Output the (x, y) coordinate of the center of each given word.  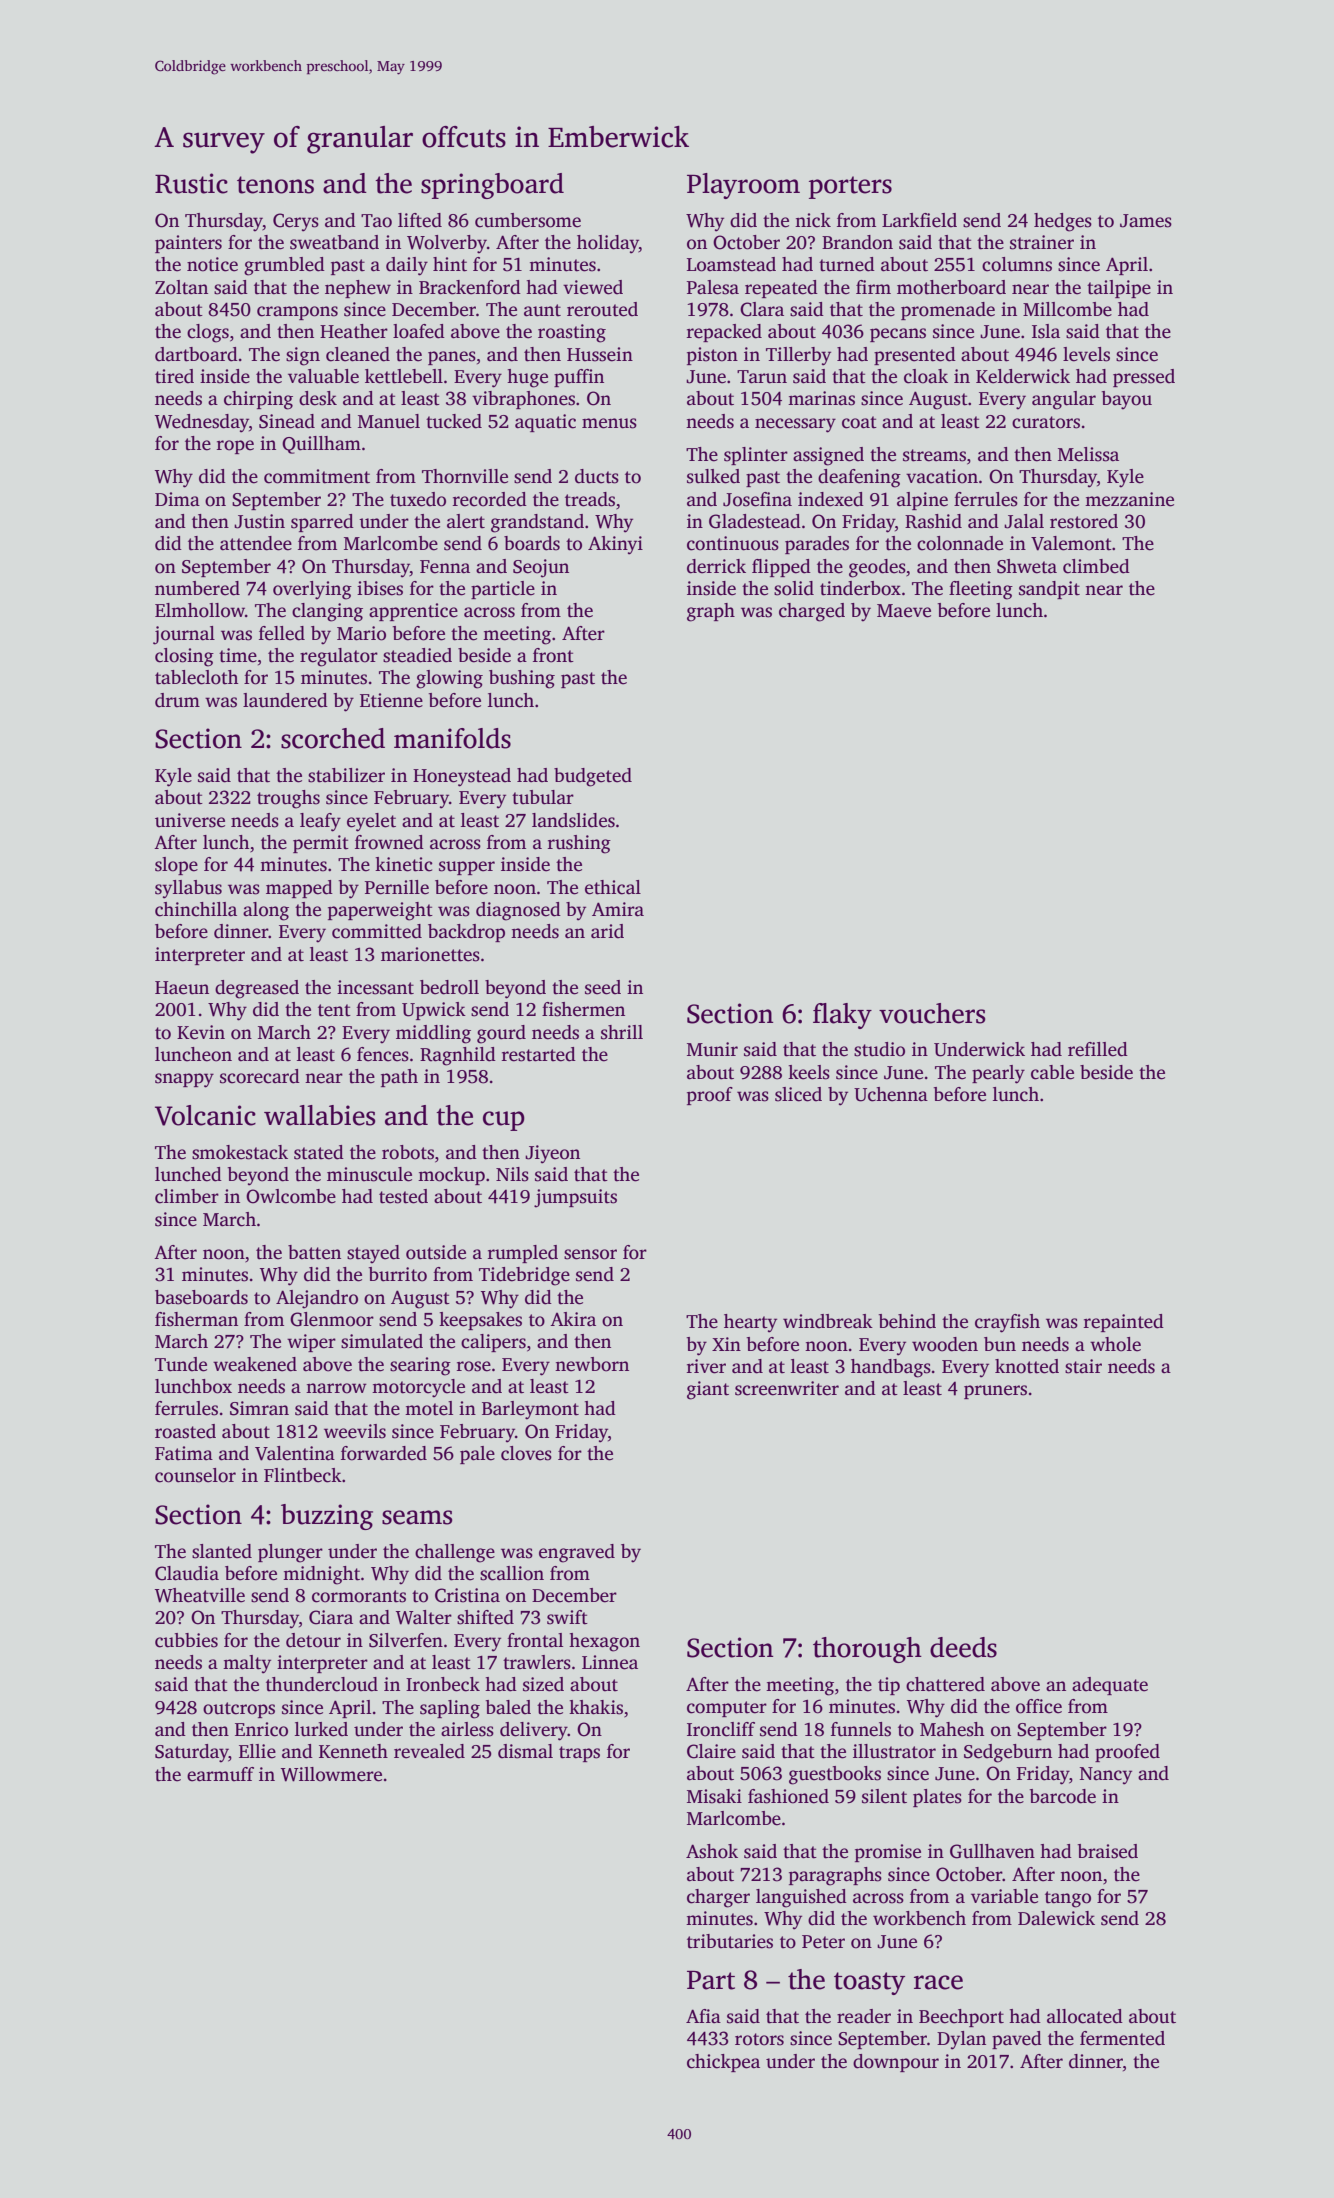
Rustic (191, 183)
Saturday (192, 1753)
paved (1017, 2040)
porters (850, 187)
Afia (703, 2016)
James (1146, 221)
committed (377, 931)
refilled (1098, 1049)
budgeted (593, 777)
